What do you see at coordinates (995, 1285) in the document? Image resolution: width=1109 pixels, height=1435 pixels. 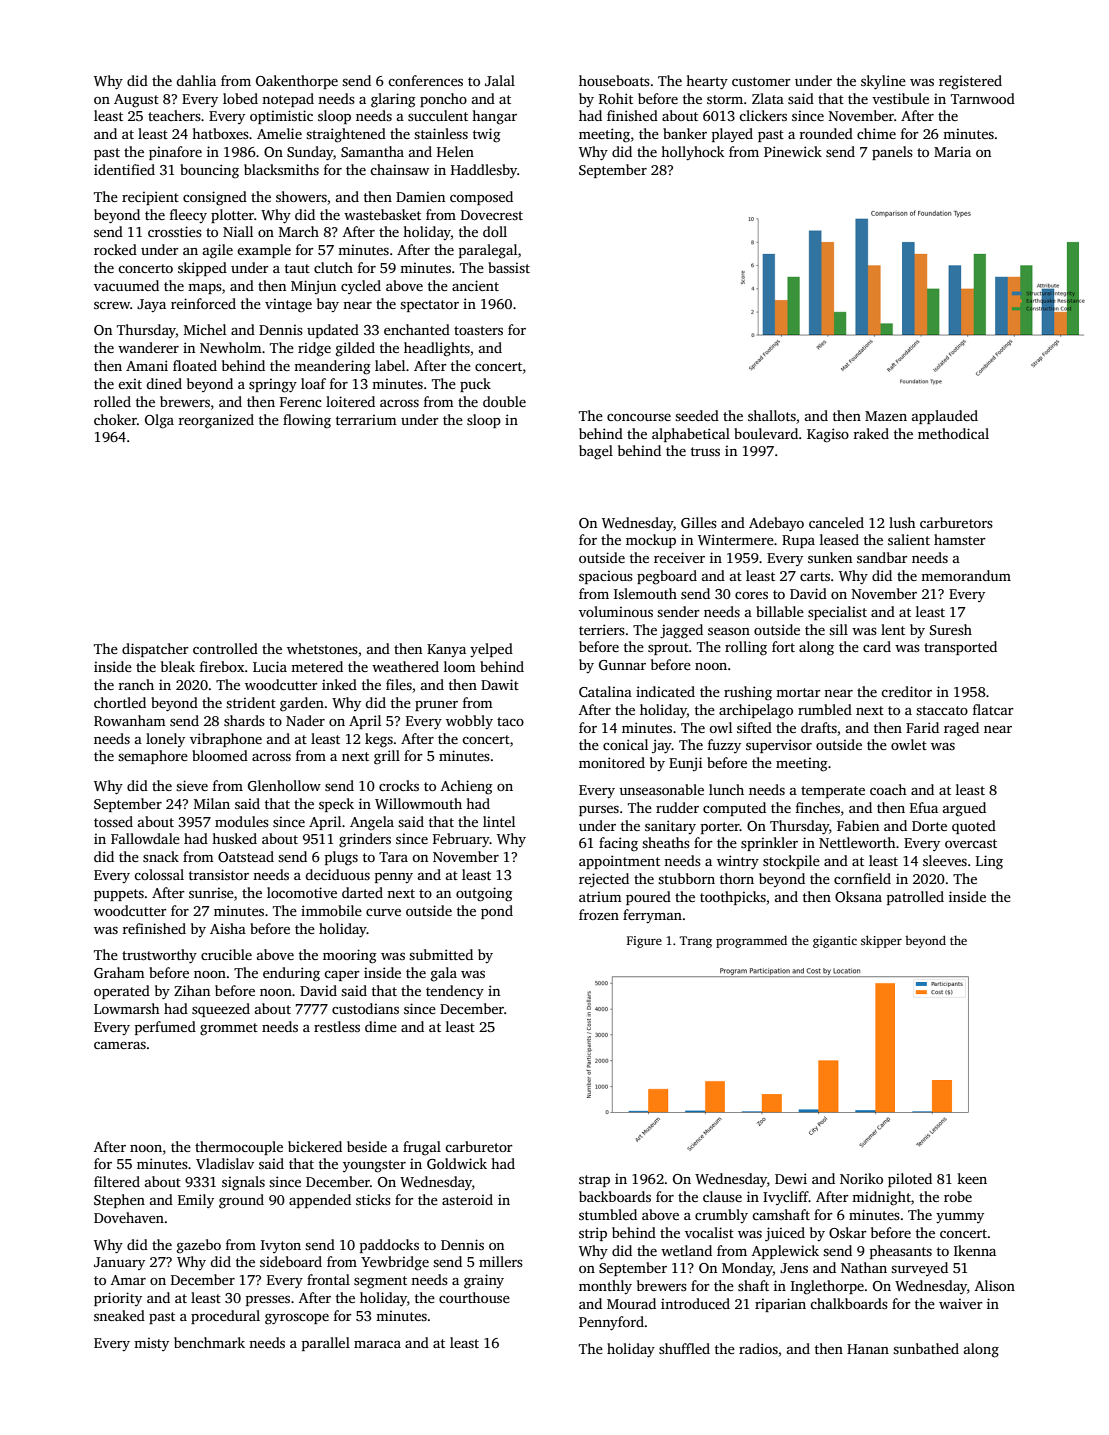 I see `Alison` at bounding box center [995, 1285].
